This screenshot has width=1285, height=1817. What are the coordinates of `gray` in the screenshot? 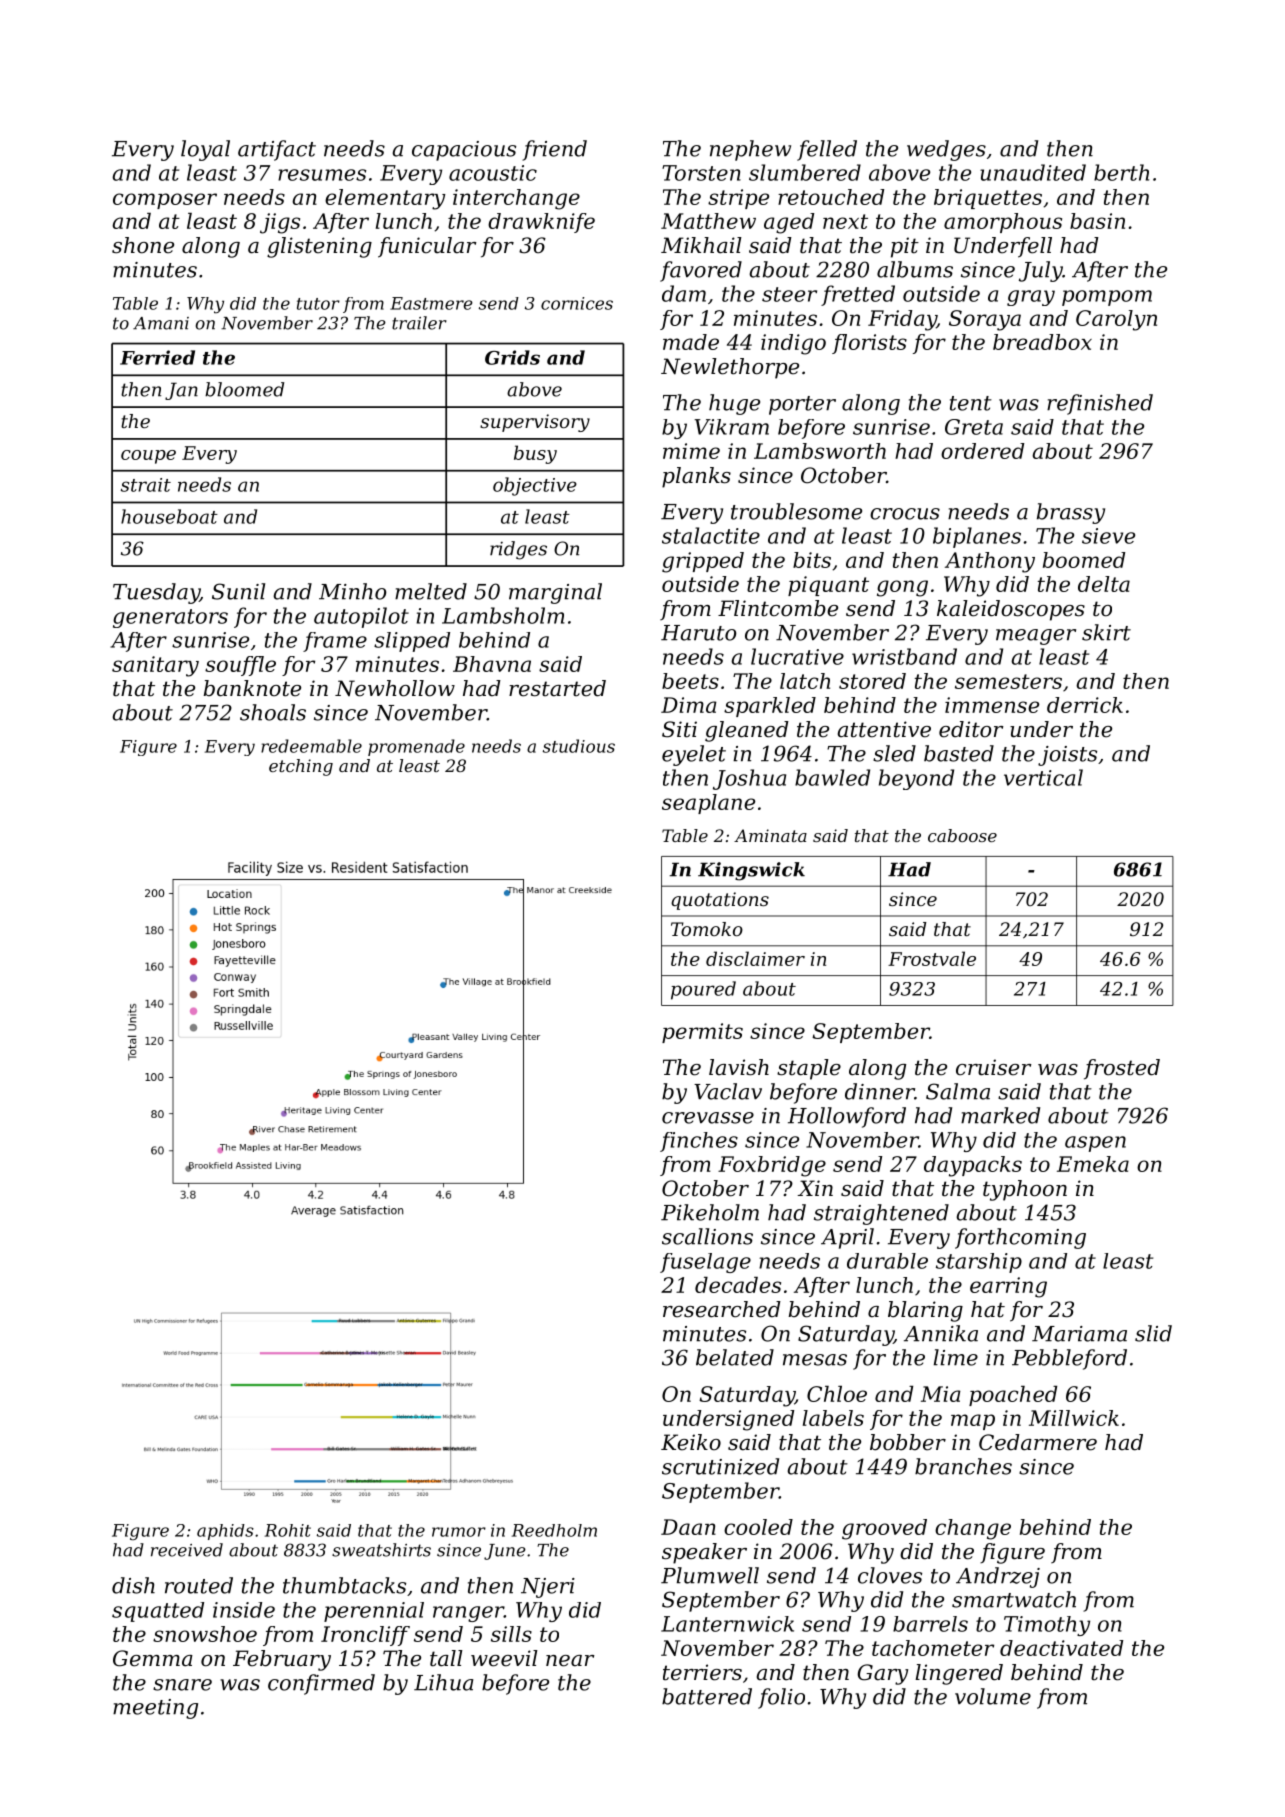 It's located at (1031, 298).
